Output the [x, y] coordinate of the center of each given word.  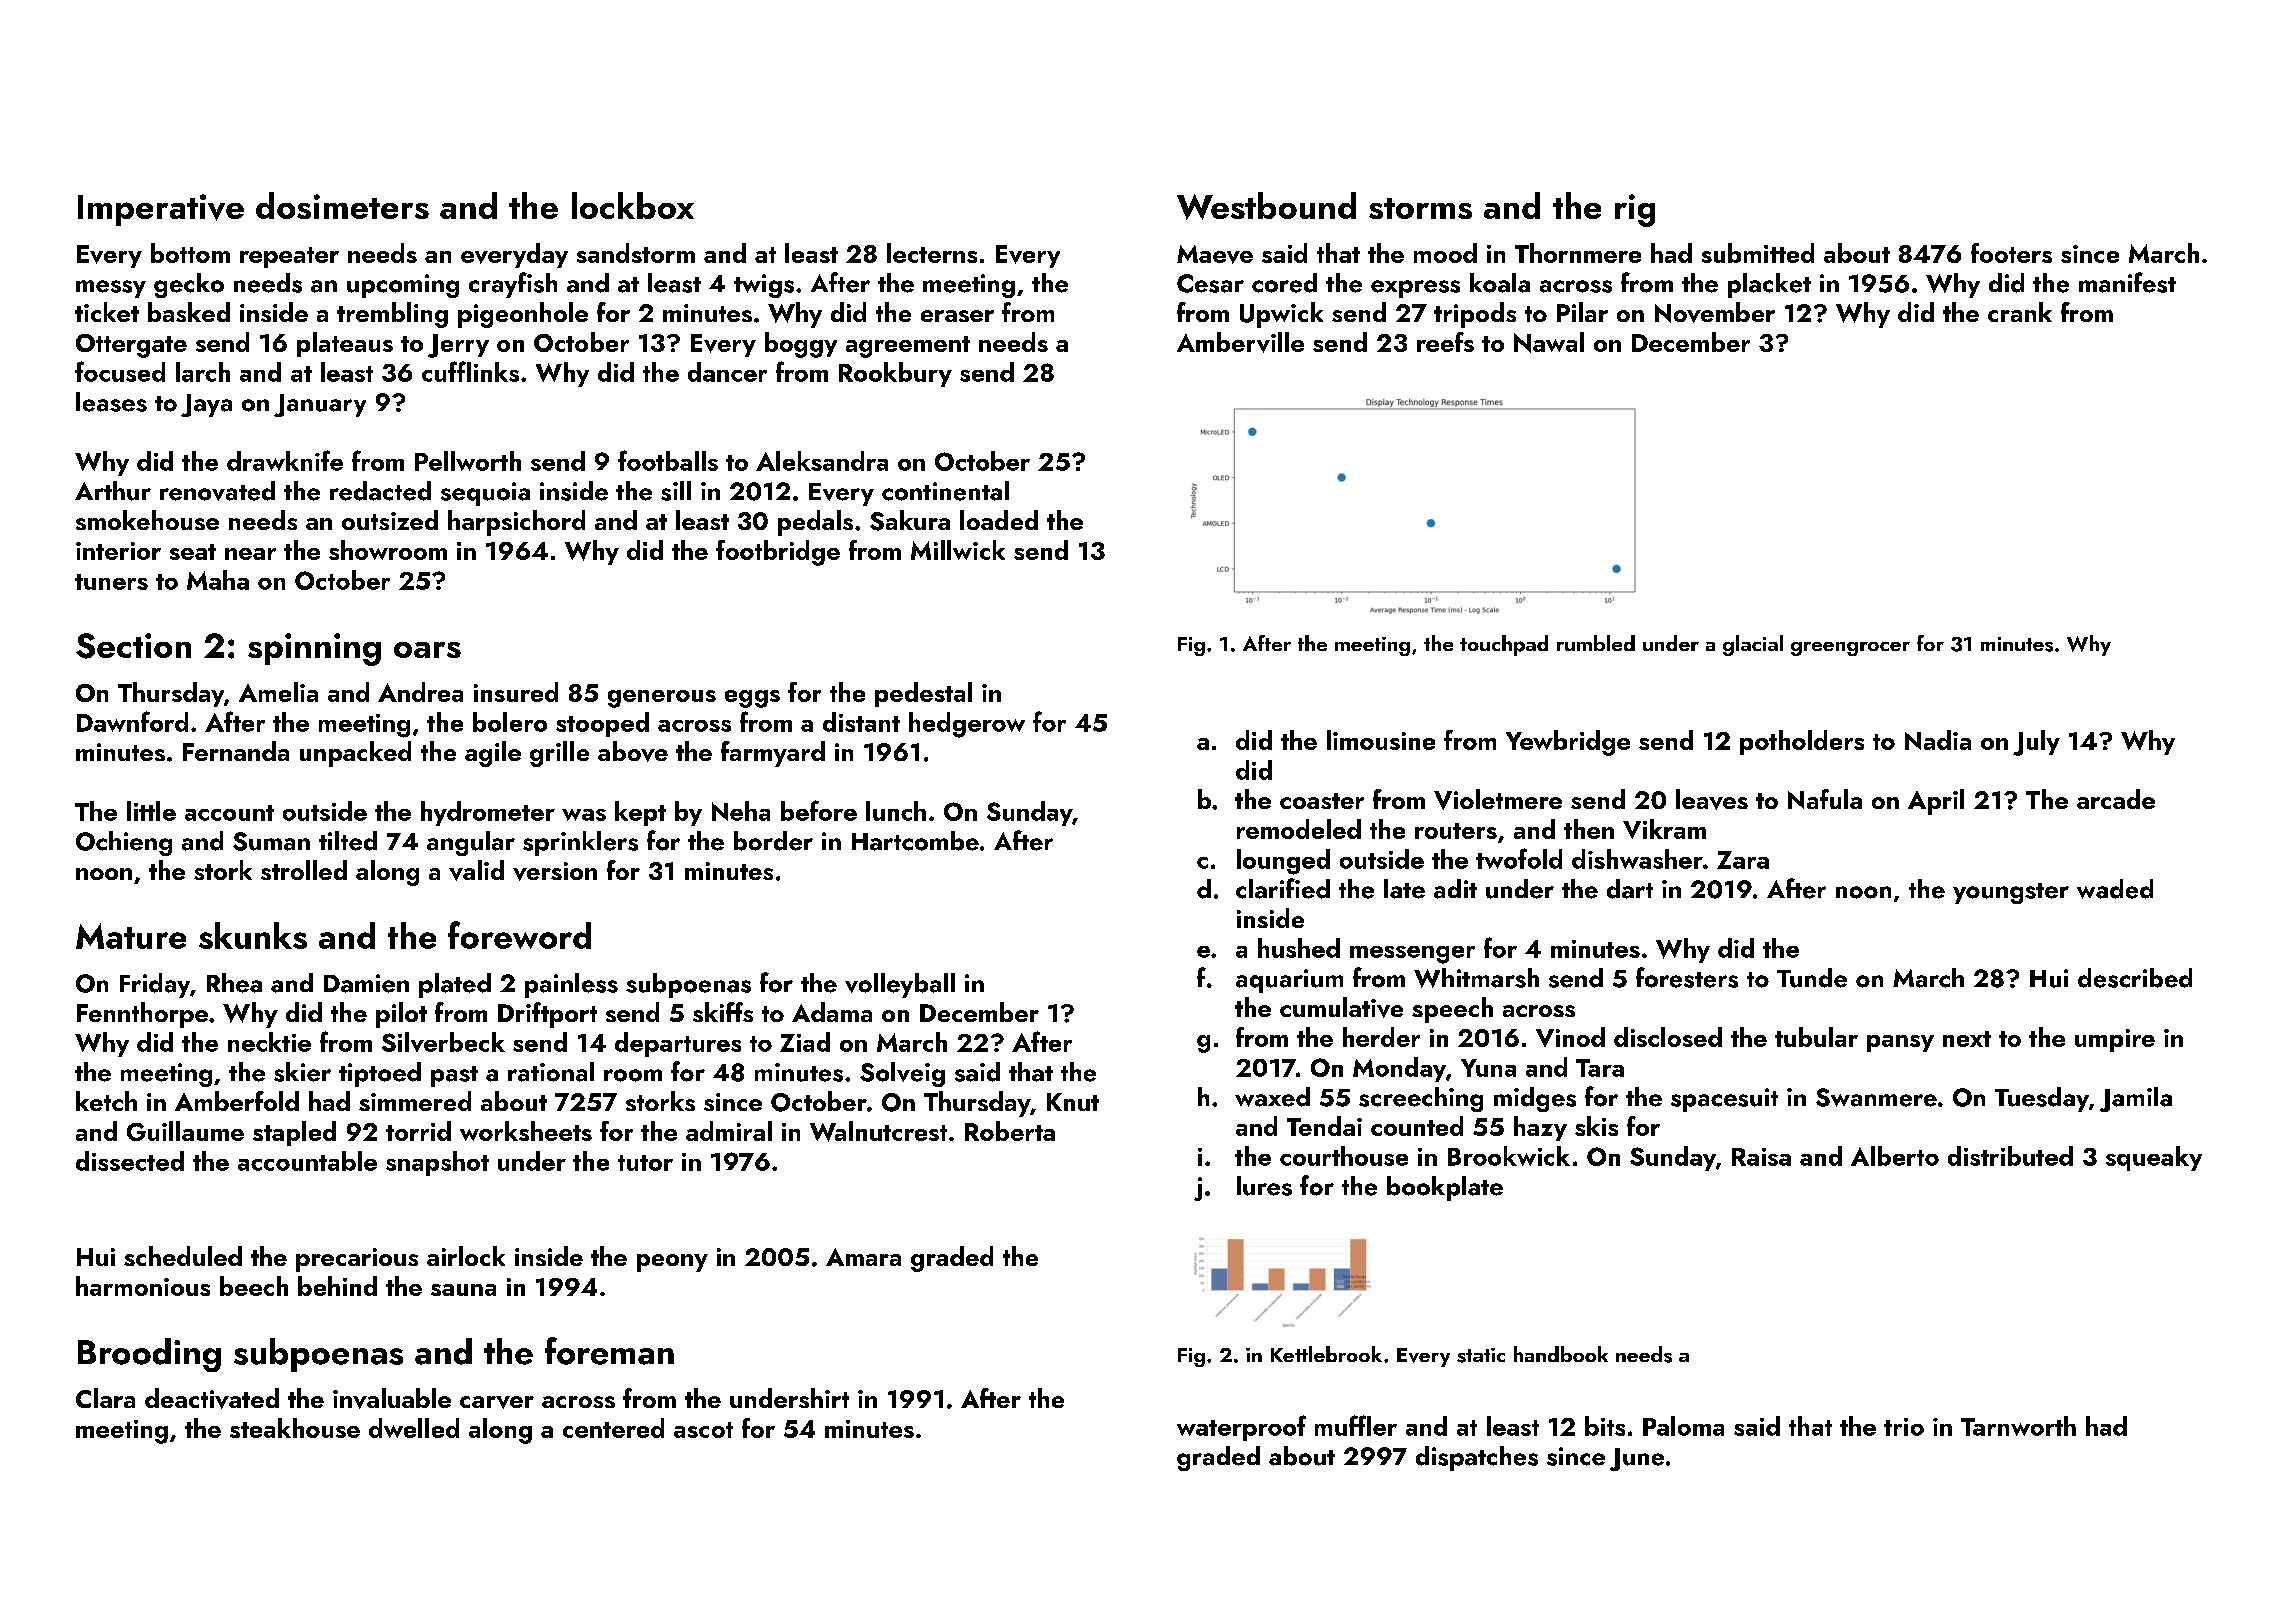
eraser [957, 316]
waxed [1272, 1097]
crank [2020, 312]
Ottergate [131, 346]
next [1967, 1039]
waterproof [1241, 1428]
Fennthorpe [142, 1015]
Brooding [149, 1355]
